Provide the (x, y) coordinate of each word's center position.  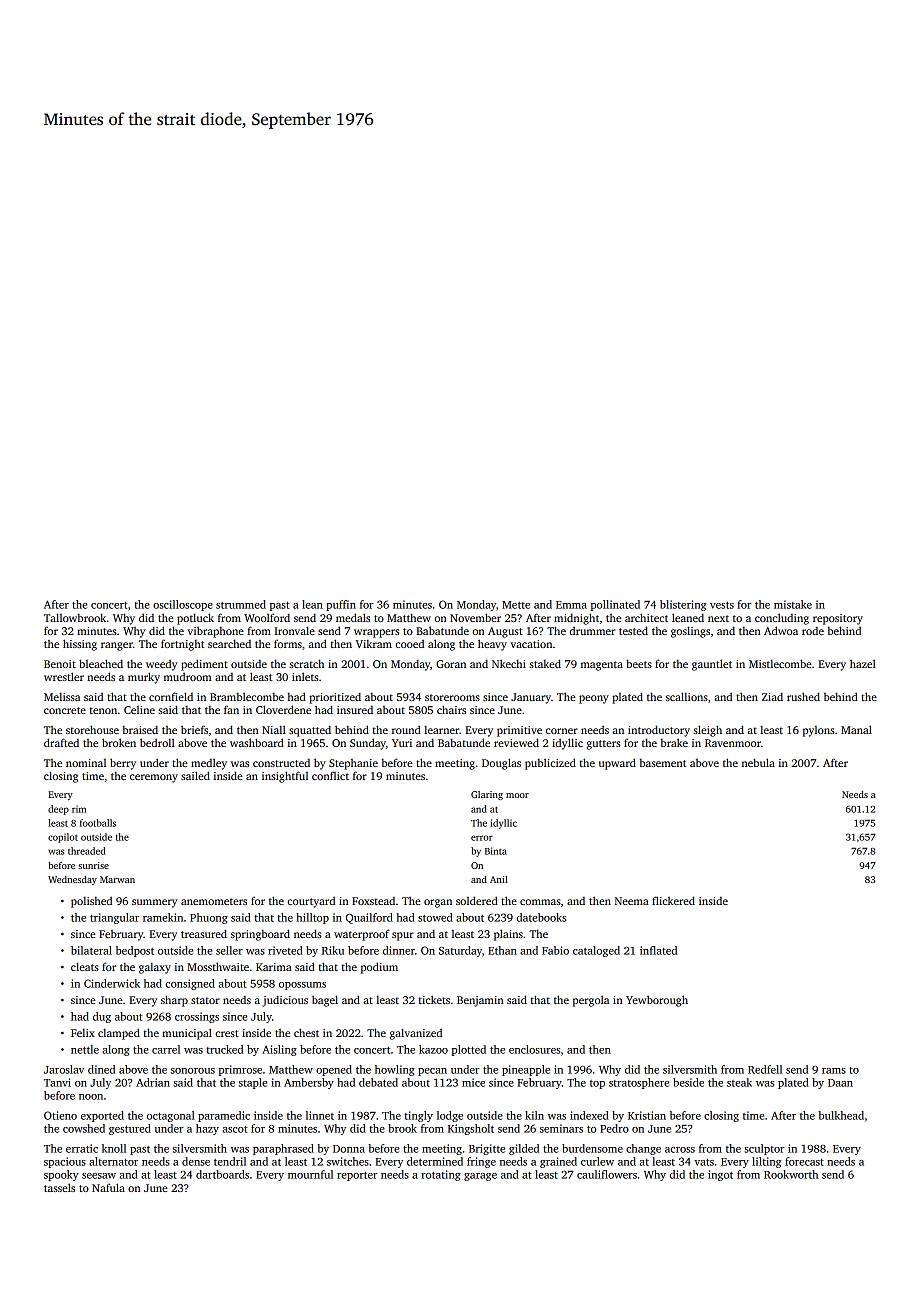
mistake (793, 604)
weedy (161, 665)
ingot (720, 1175)
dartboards (222, 1174)
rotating (441, 1175)
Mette (516, 605)
